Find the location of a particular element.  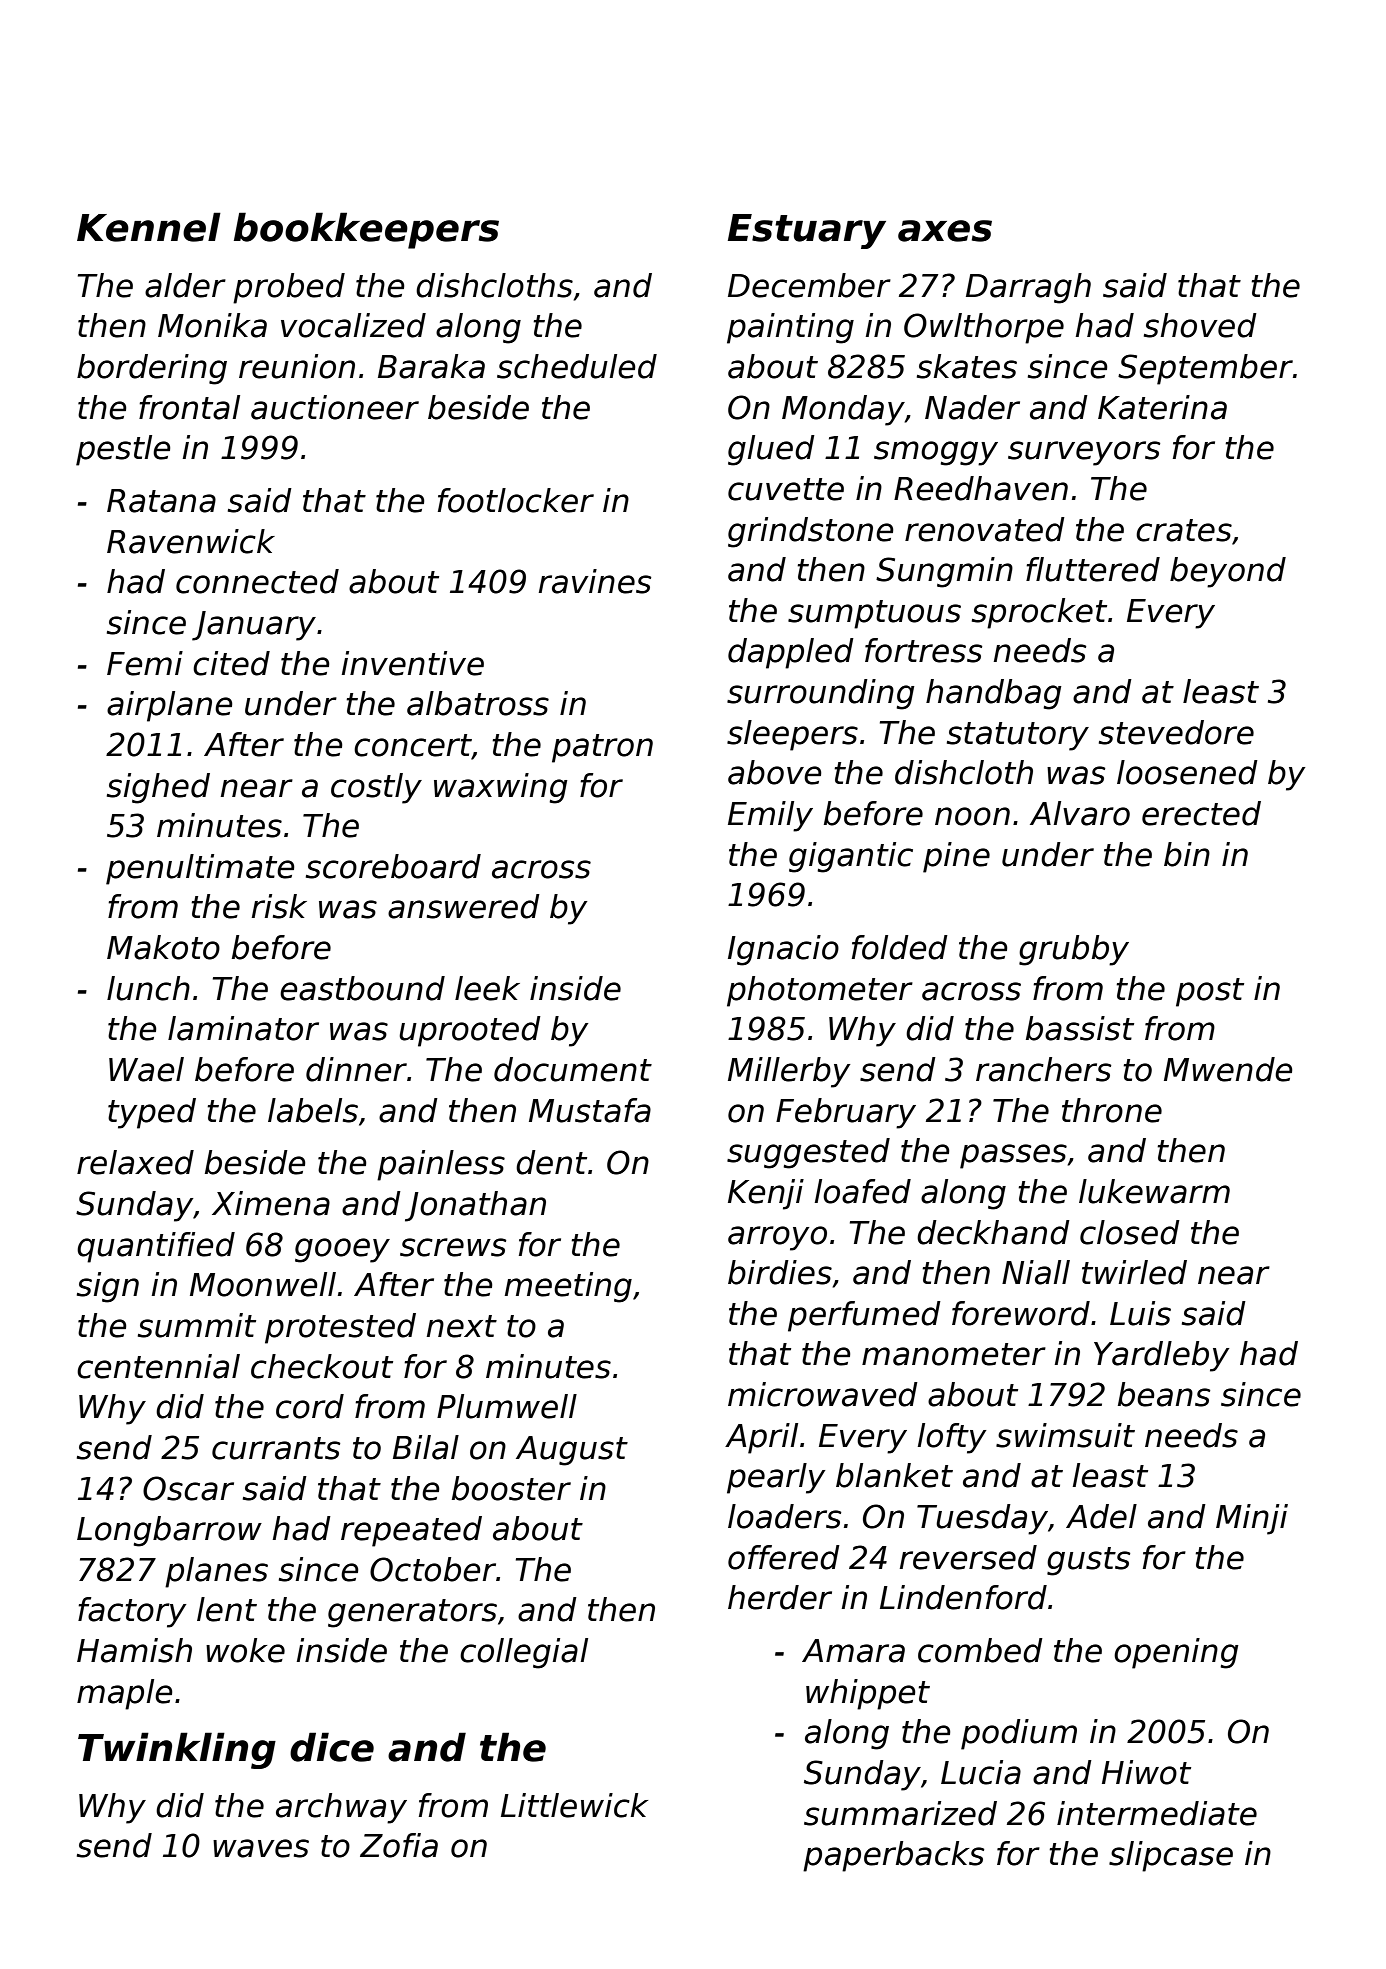

axes is located at coordinates (945, 231).
